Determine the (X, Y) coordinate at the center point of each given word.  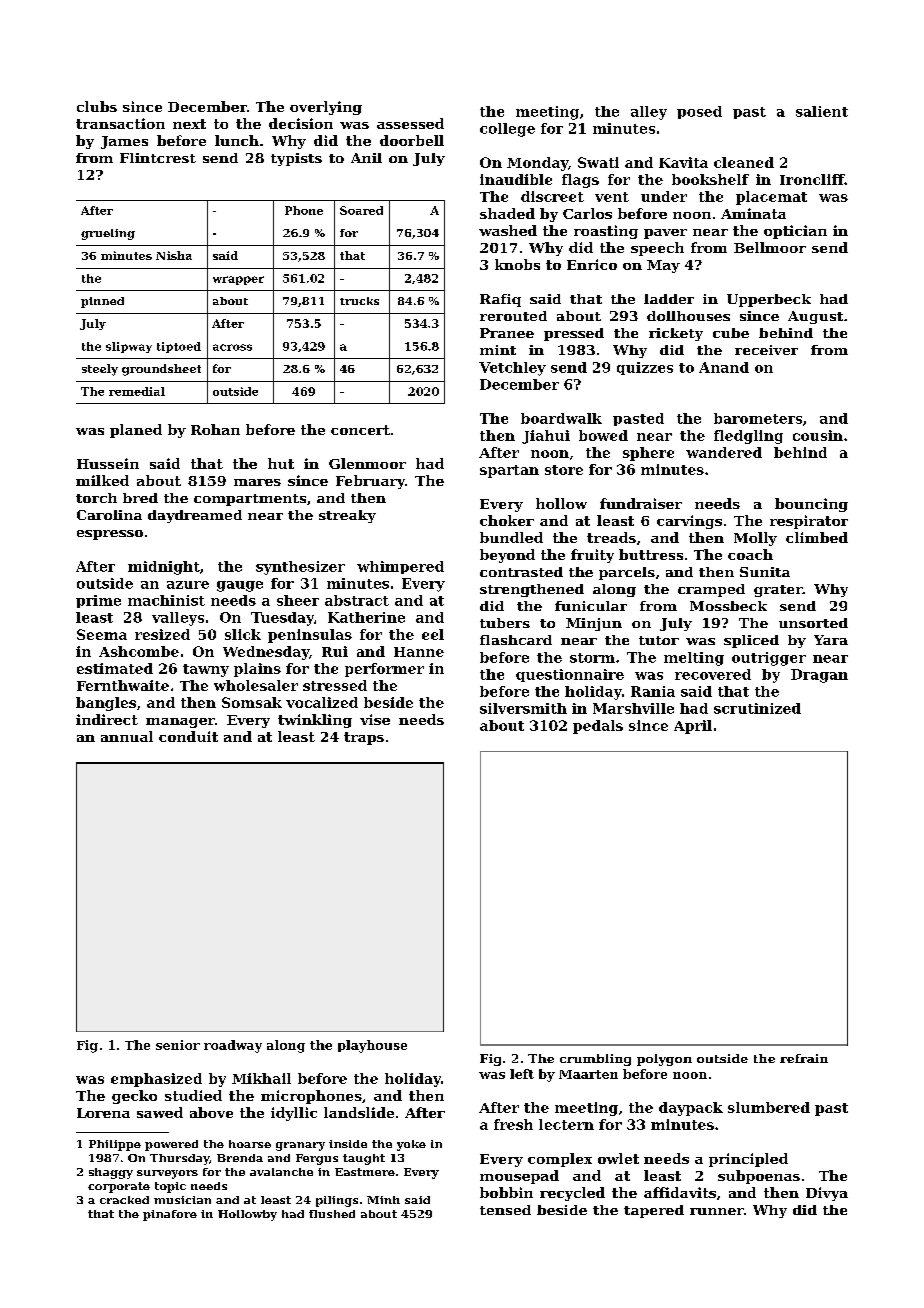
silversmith (523, 708)
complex (560, 1160)
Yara (831, 640)
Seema (102, 634)
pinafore (170, 1215)
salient (822, 111)
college (507, 130)
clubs (97, 106)
